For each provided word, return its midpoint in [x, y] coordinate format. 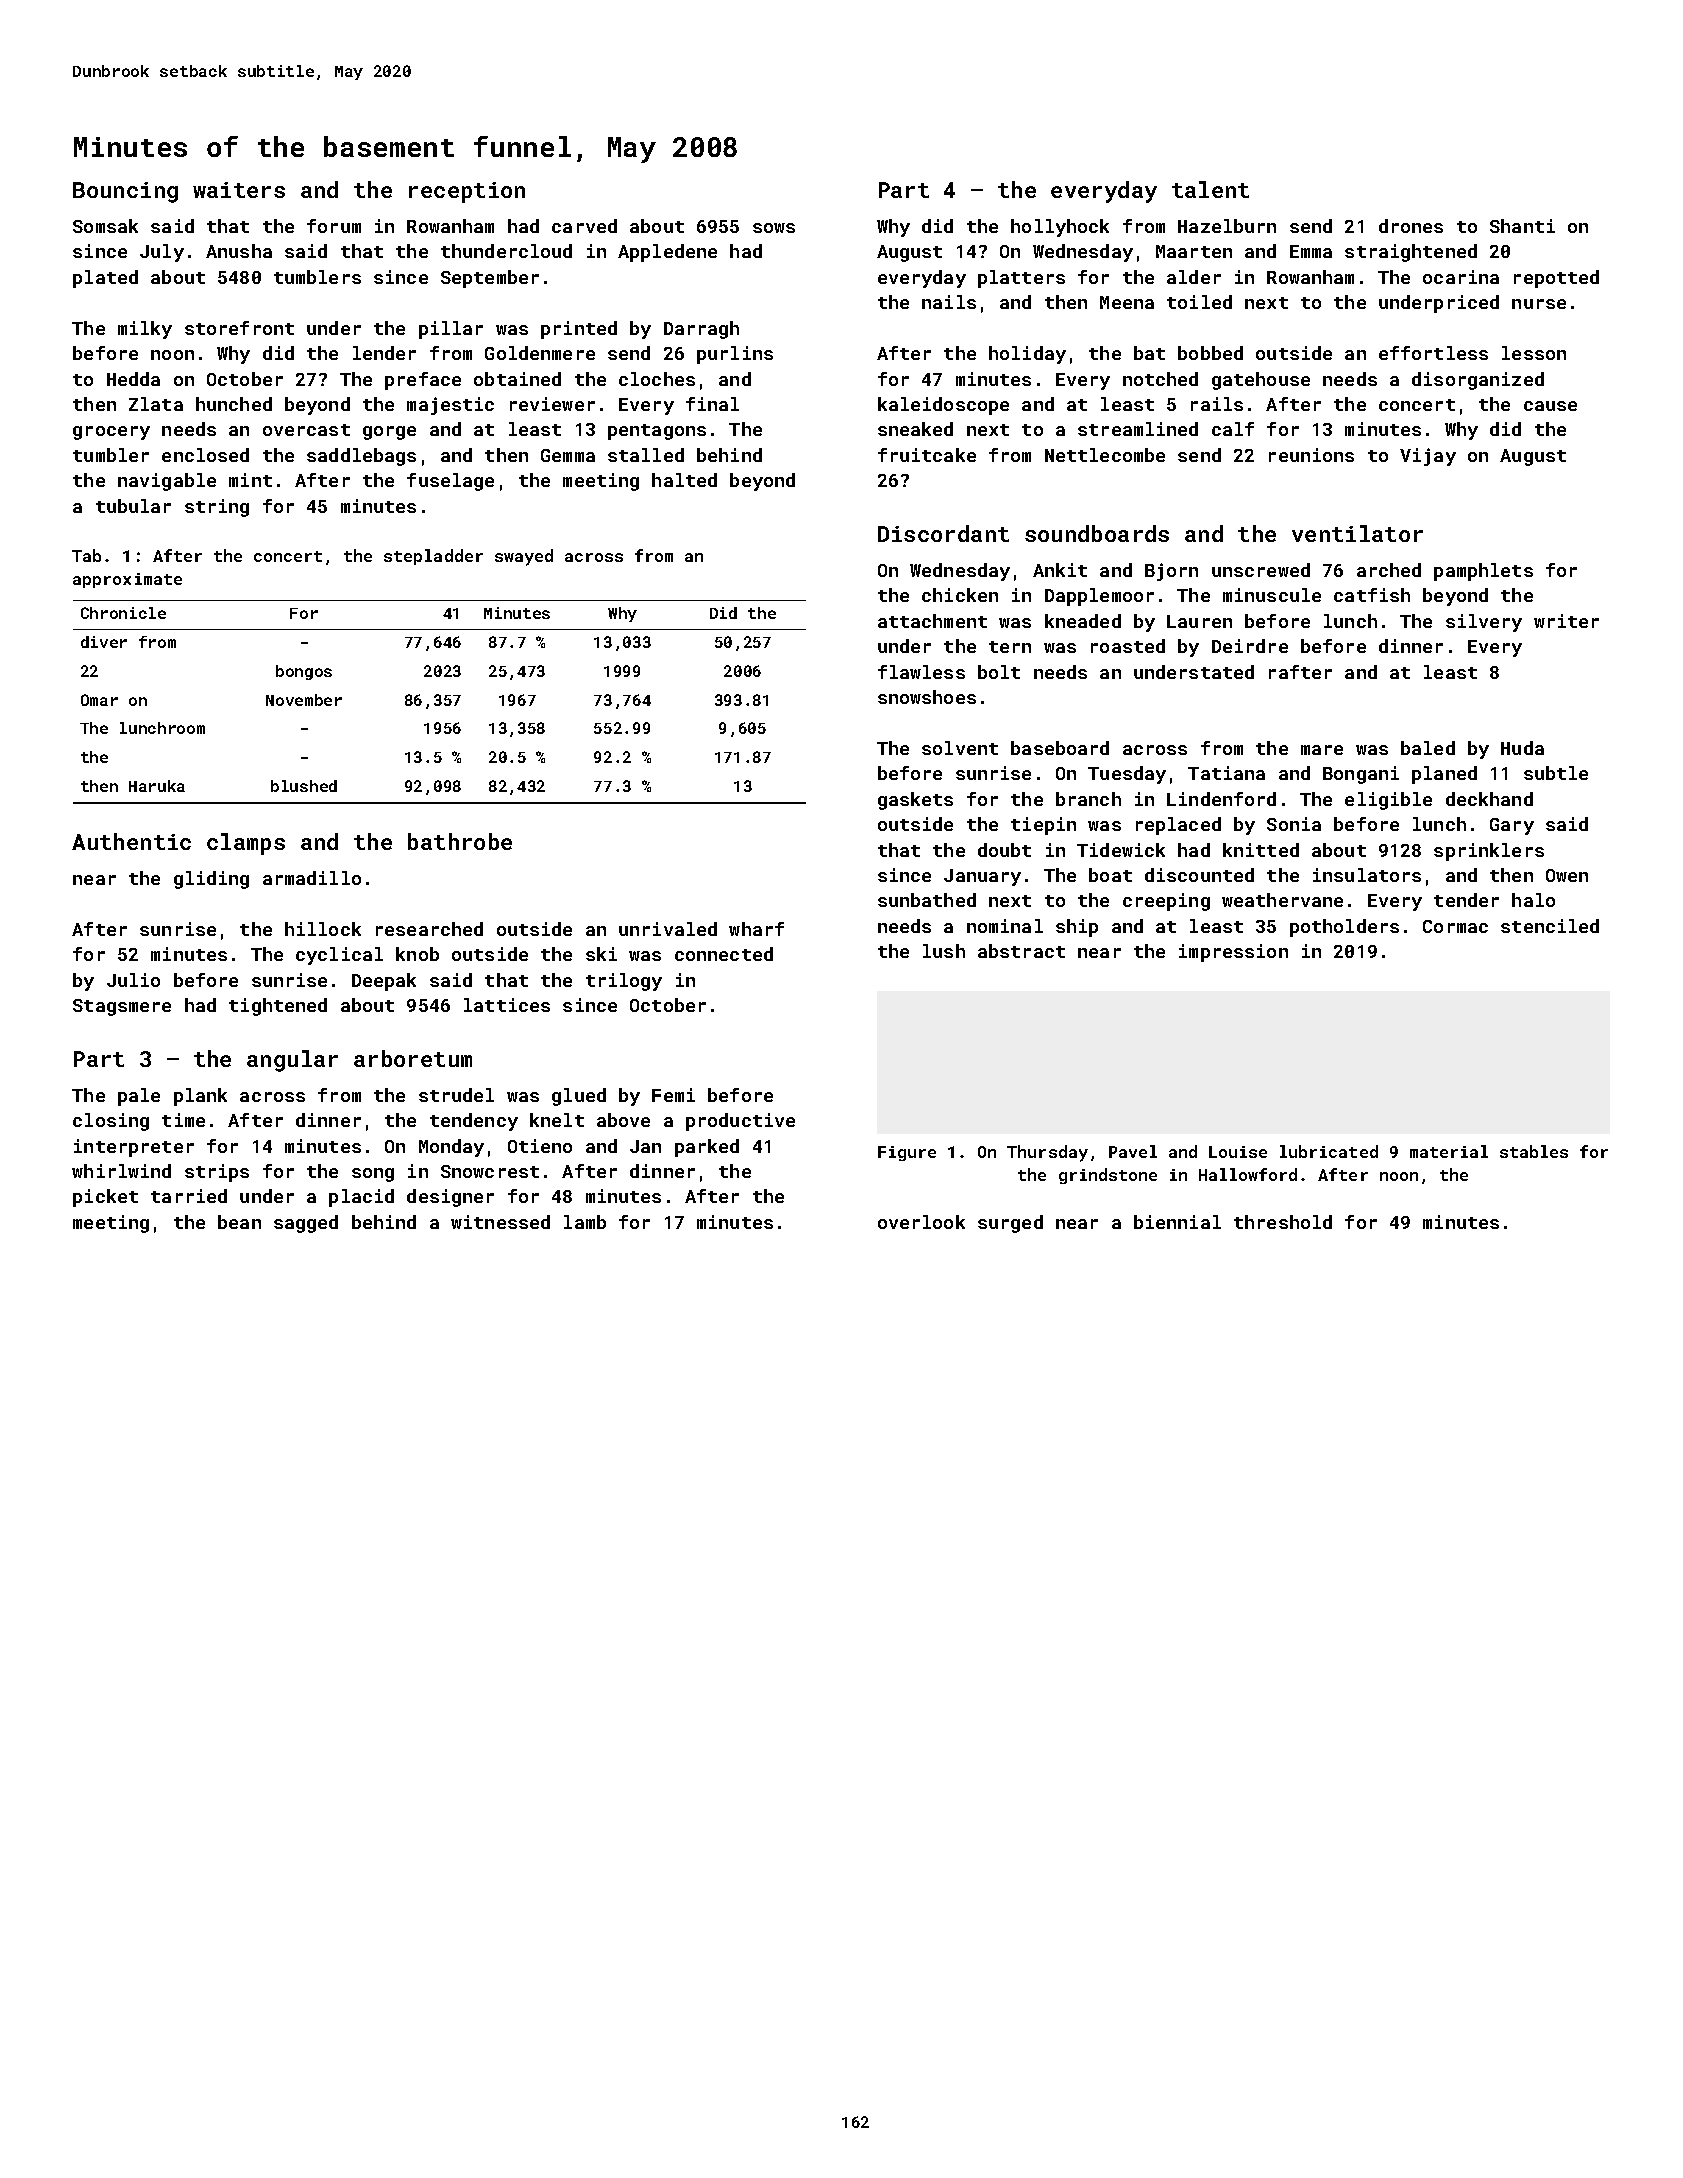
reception [467, 192]
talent [1210, 189]
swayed [524, 557]
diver [104, 642]
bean [239, 1222]
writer [1566, 621]
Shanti [1522, 226]
